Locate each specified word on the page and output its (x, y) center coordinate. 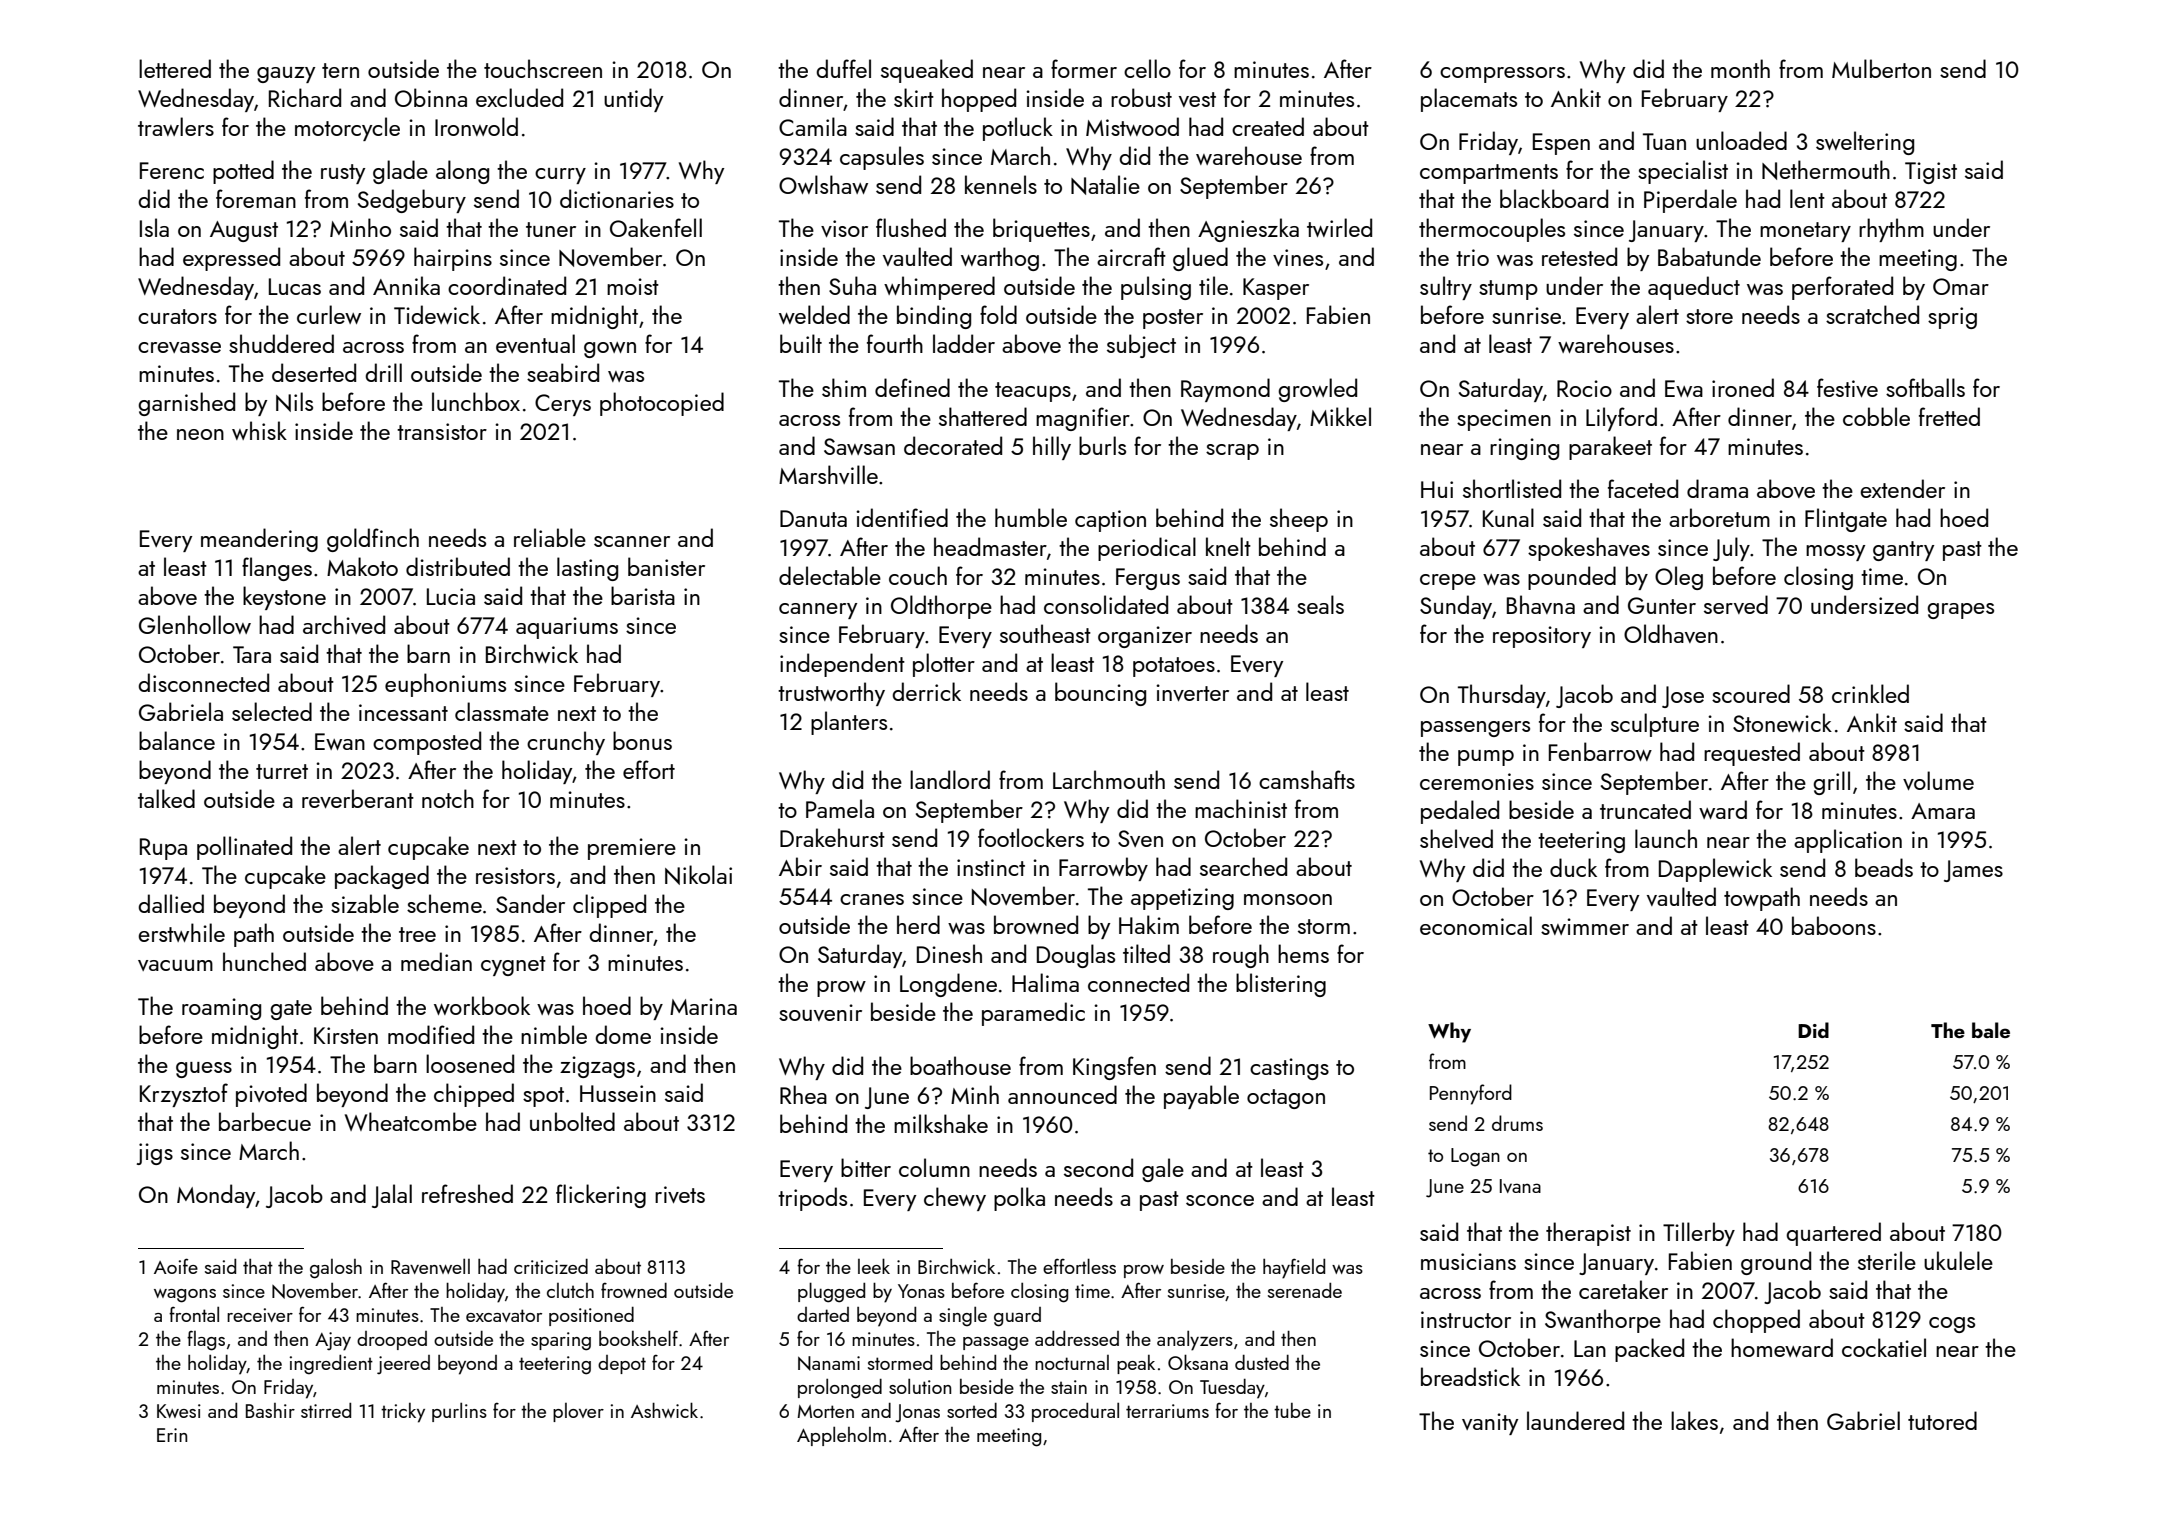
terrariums (1167, 1411)
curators (177, 316)
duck (1573, 867)
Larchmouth (1109, 779)
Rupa (163, 849)
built (801, 343)
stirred (326, 1410)
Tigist (1931, 173)
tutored (1942, 1420)
